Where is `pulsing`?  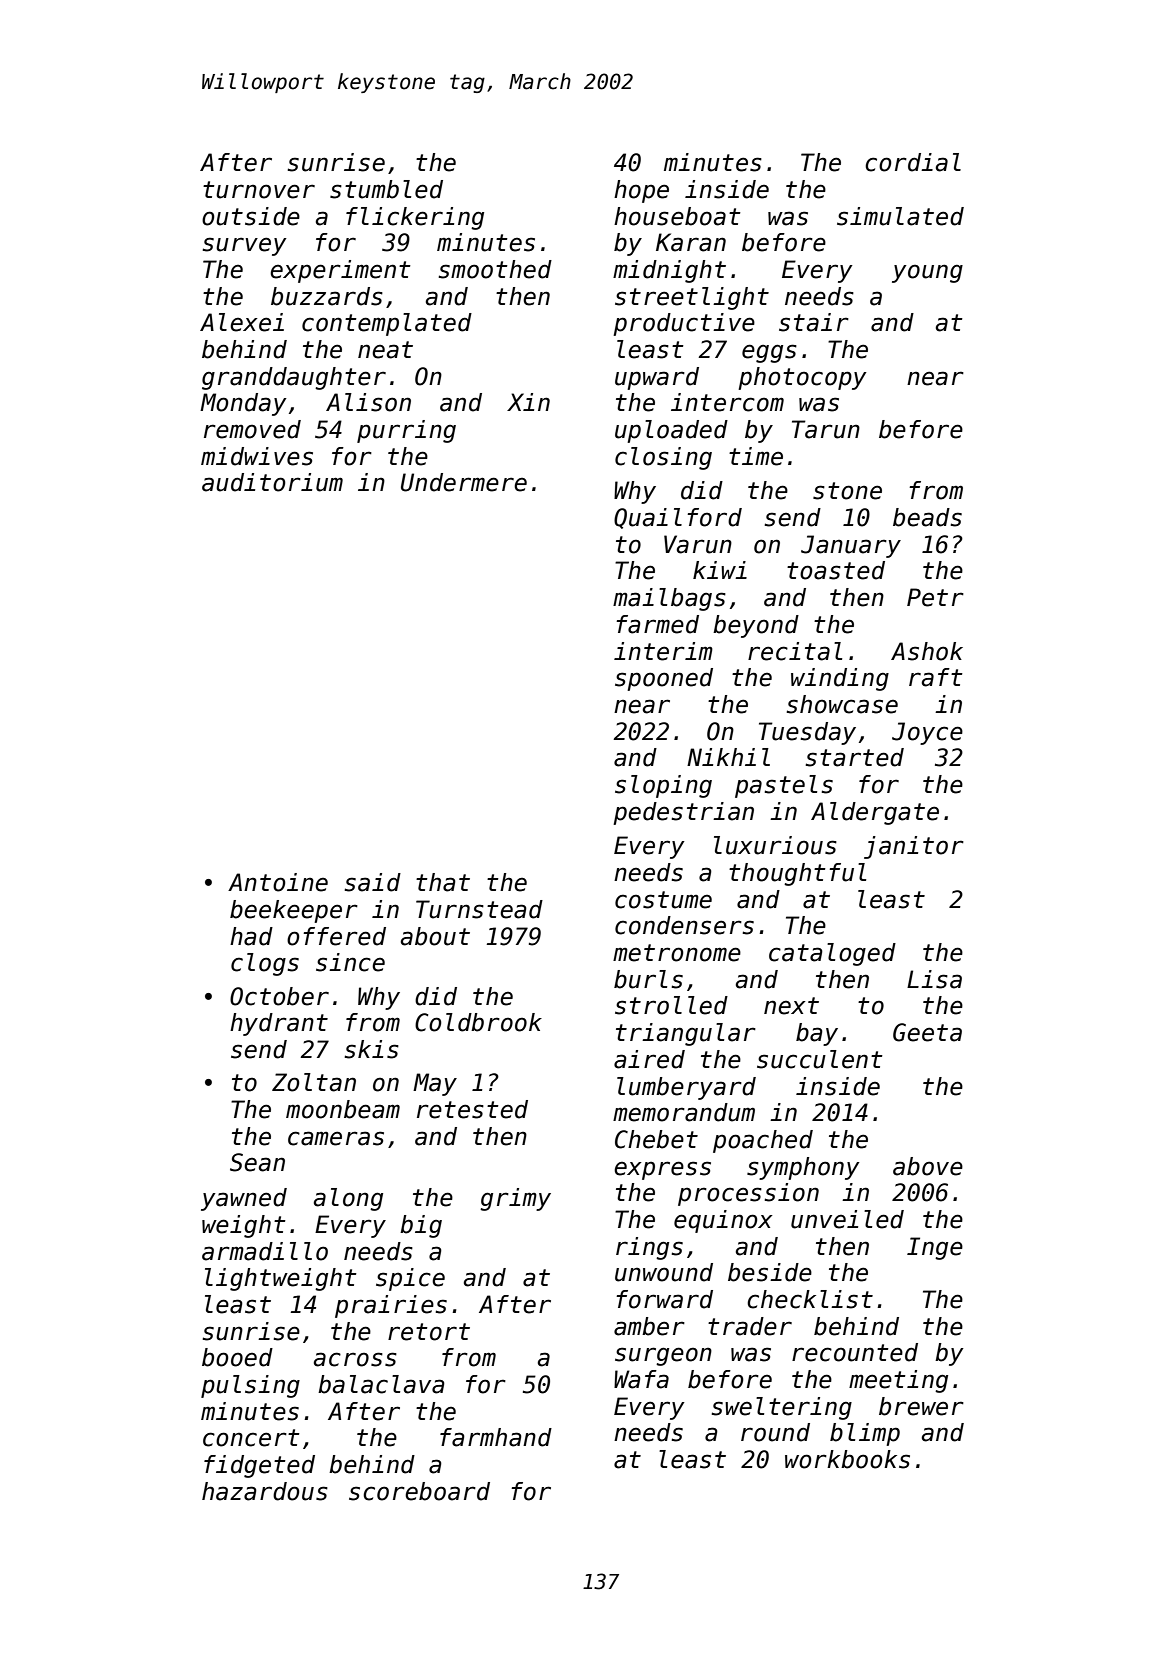 pulsing is located at coordinates (250, 1386).
